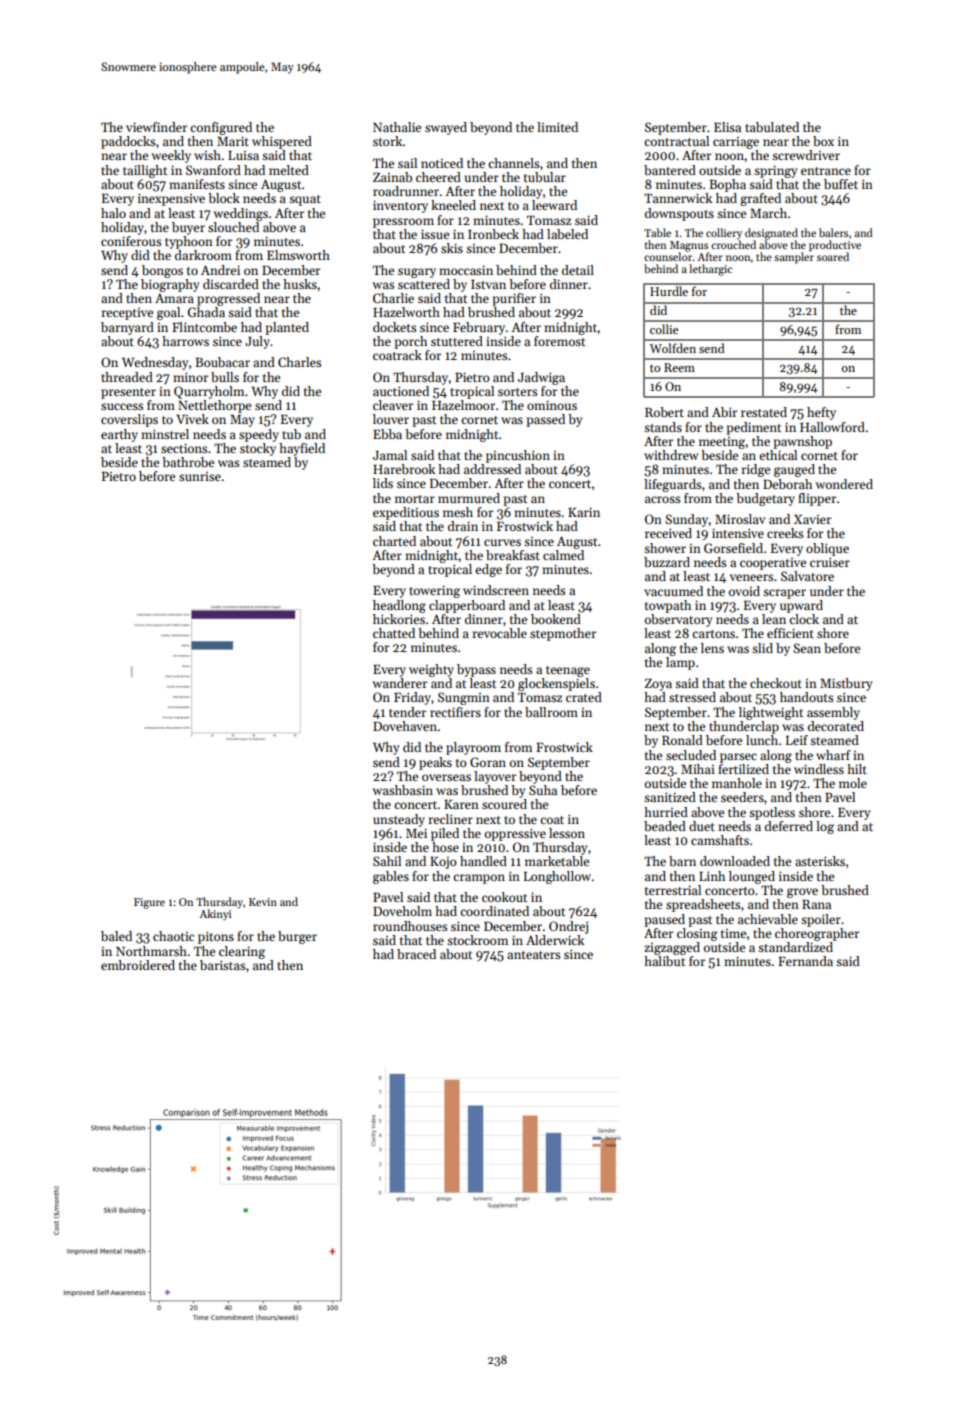  Describe the element at coordinates (401, 391) in the screenshot. I see `auctioned` at that location.
